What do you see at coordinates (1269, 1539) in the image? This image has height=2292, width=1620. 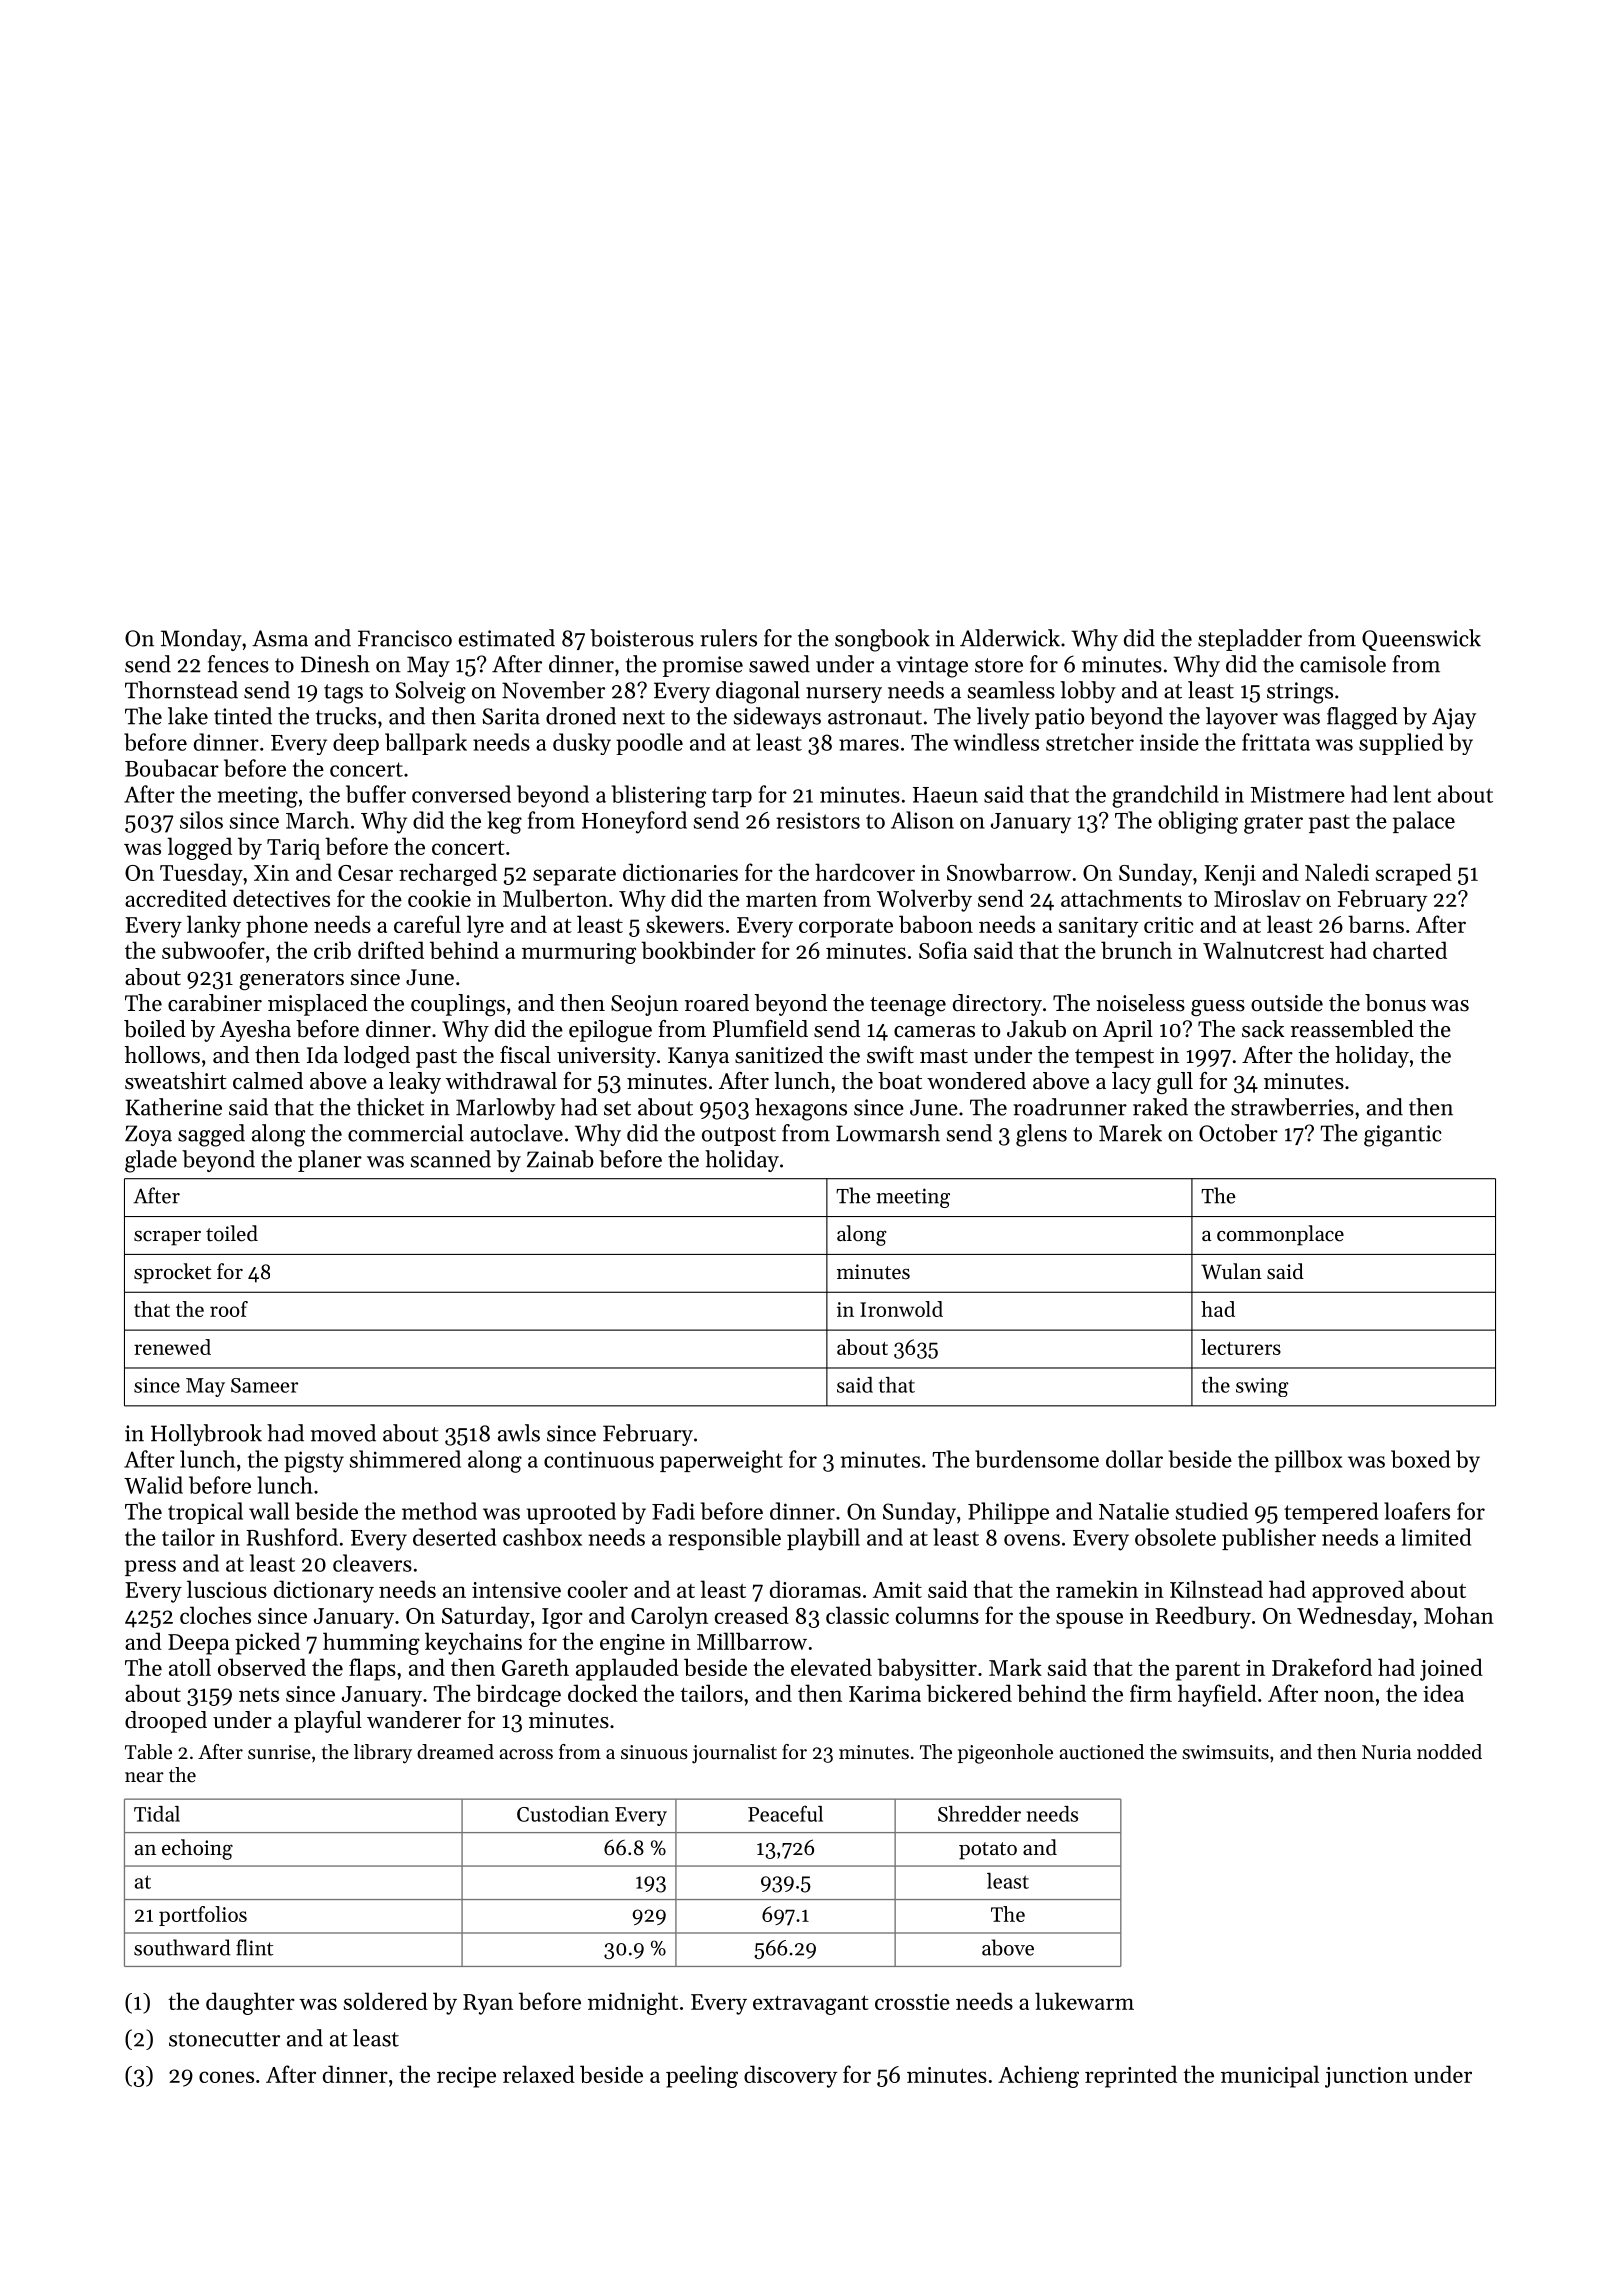 I see `publisher` at bounding box center [1269, 1539].
